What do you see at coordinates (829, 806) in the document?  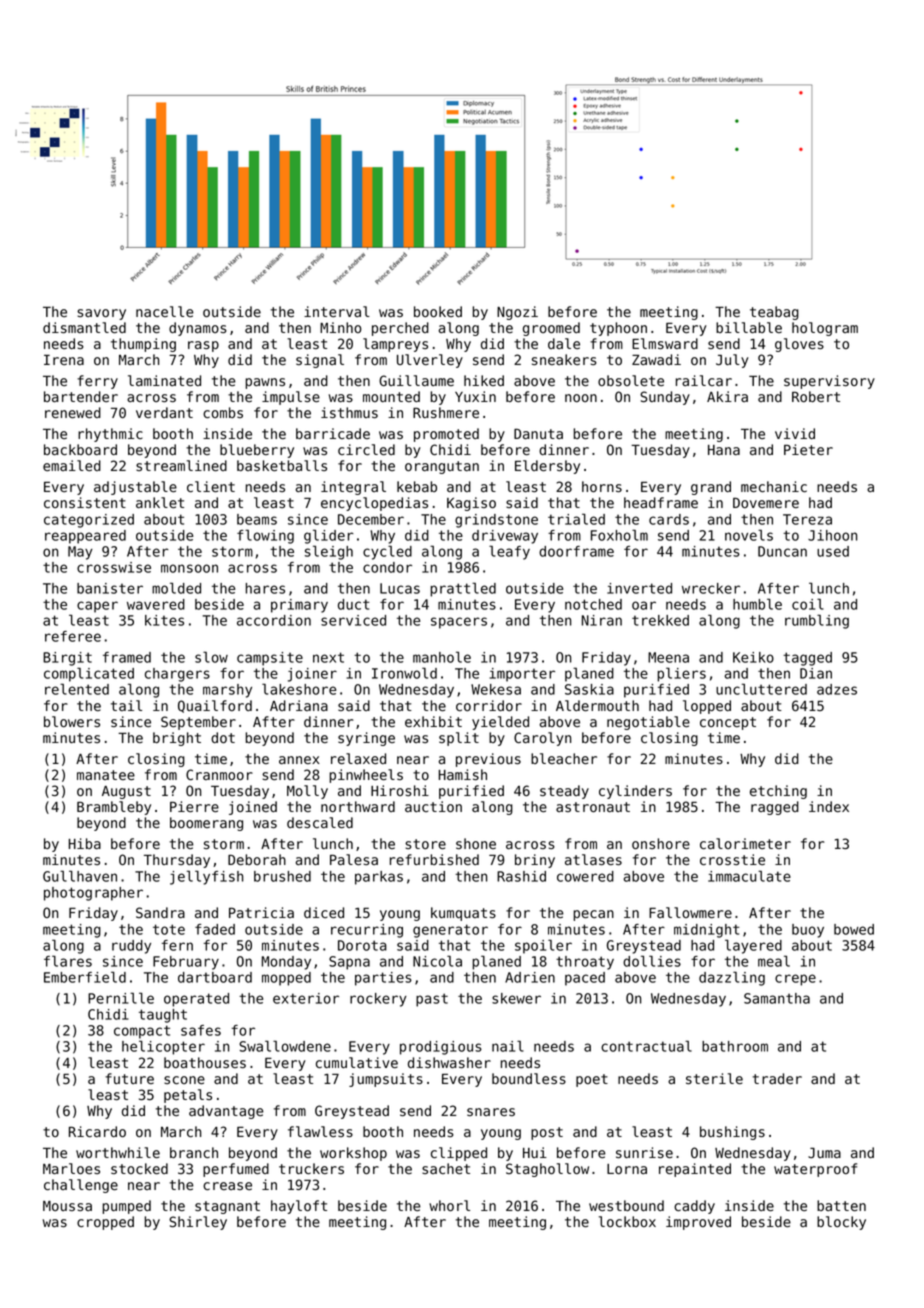 I see `index` at bounding box center [829, 806].
